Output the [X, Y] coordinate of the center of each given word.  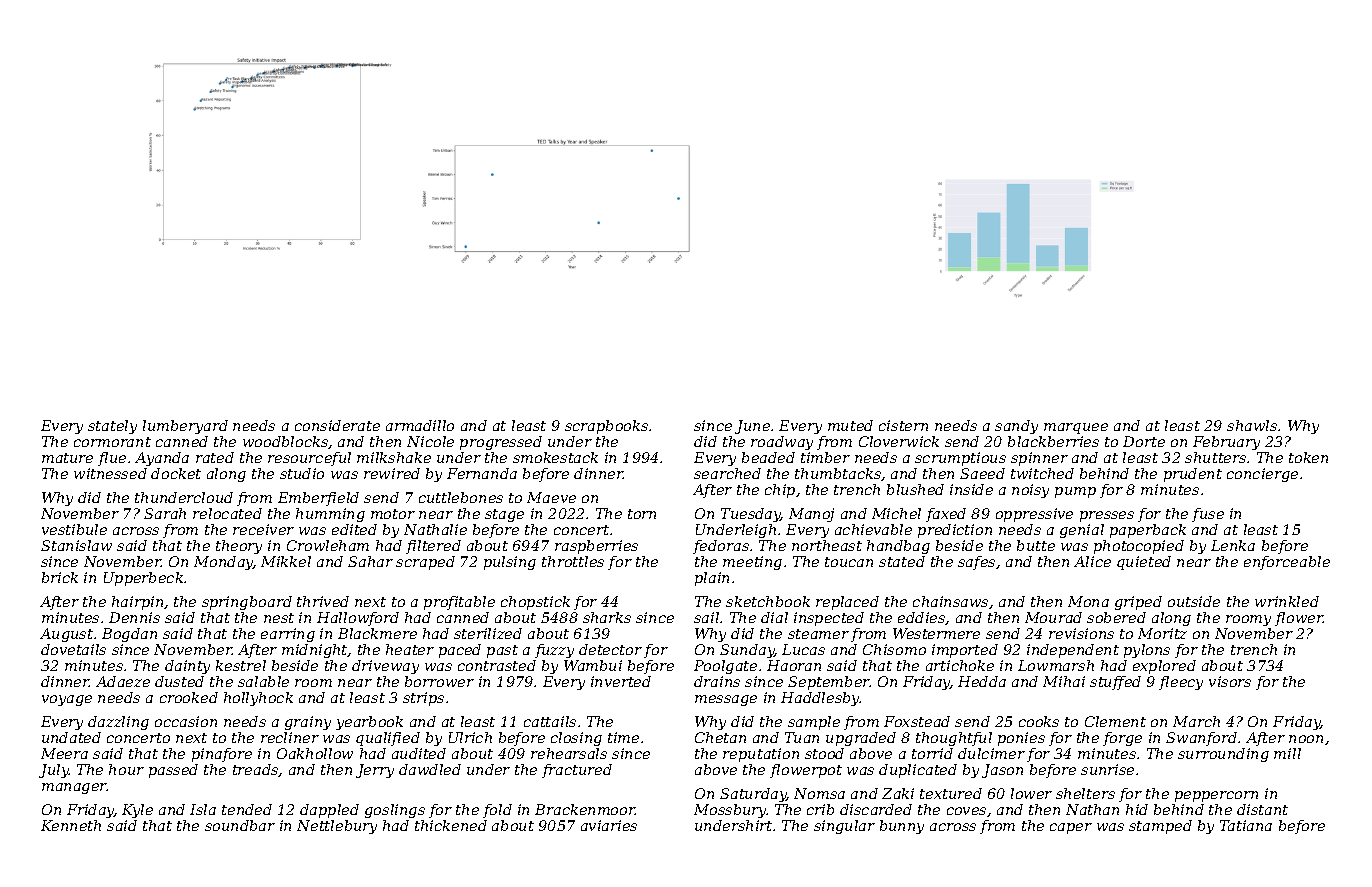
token [1308, 457]
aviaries [609, 825]
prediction [955, 531]
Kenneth [71, 825]
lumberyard [185, 427]
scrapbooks [606, 427]
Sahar [370, 561]
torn [642, 514]
